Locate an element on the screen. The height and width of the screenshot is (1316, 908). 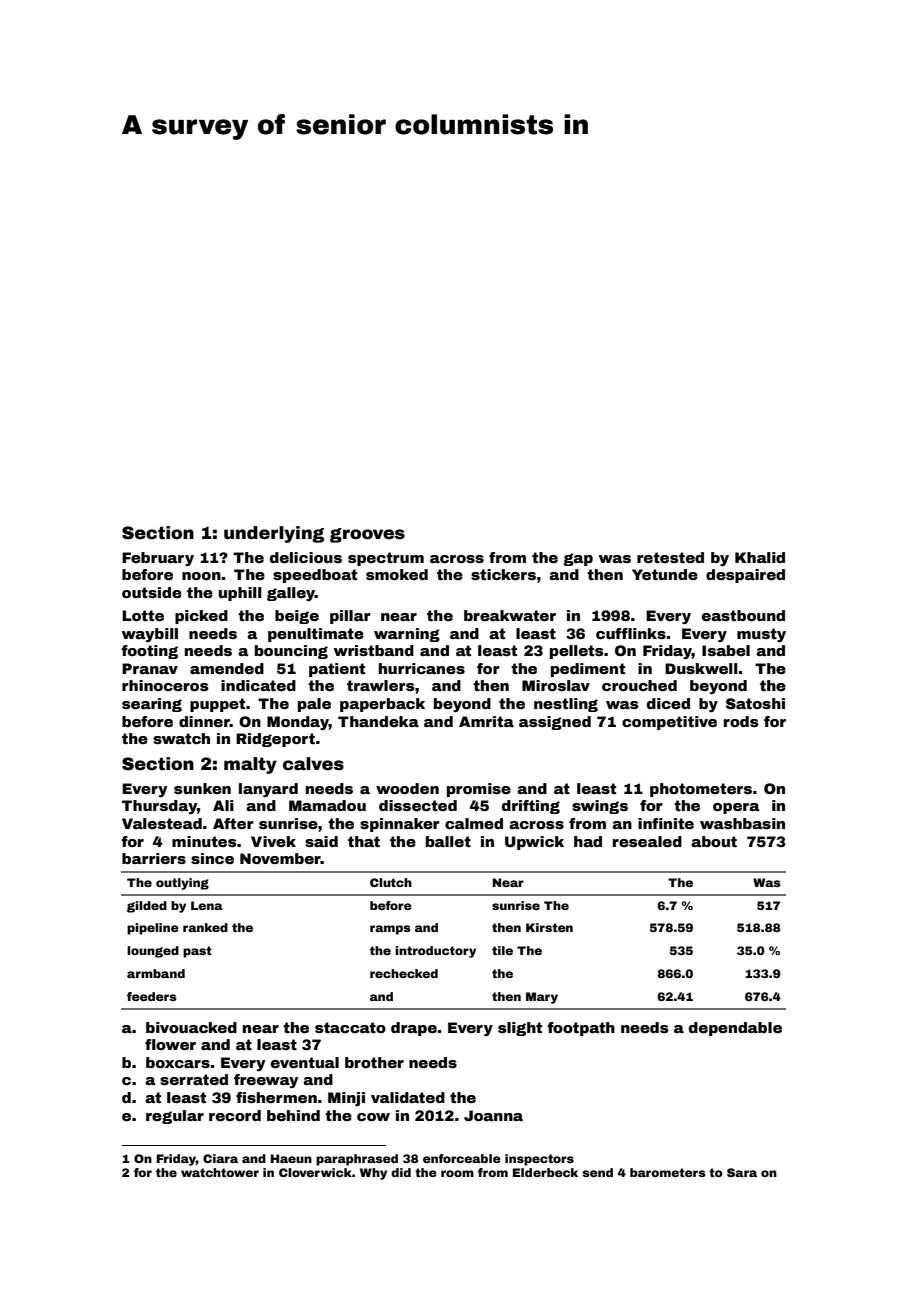
despaired is located at coordinates (745, 576).
